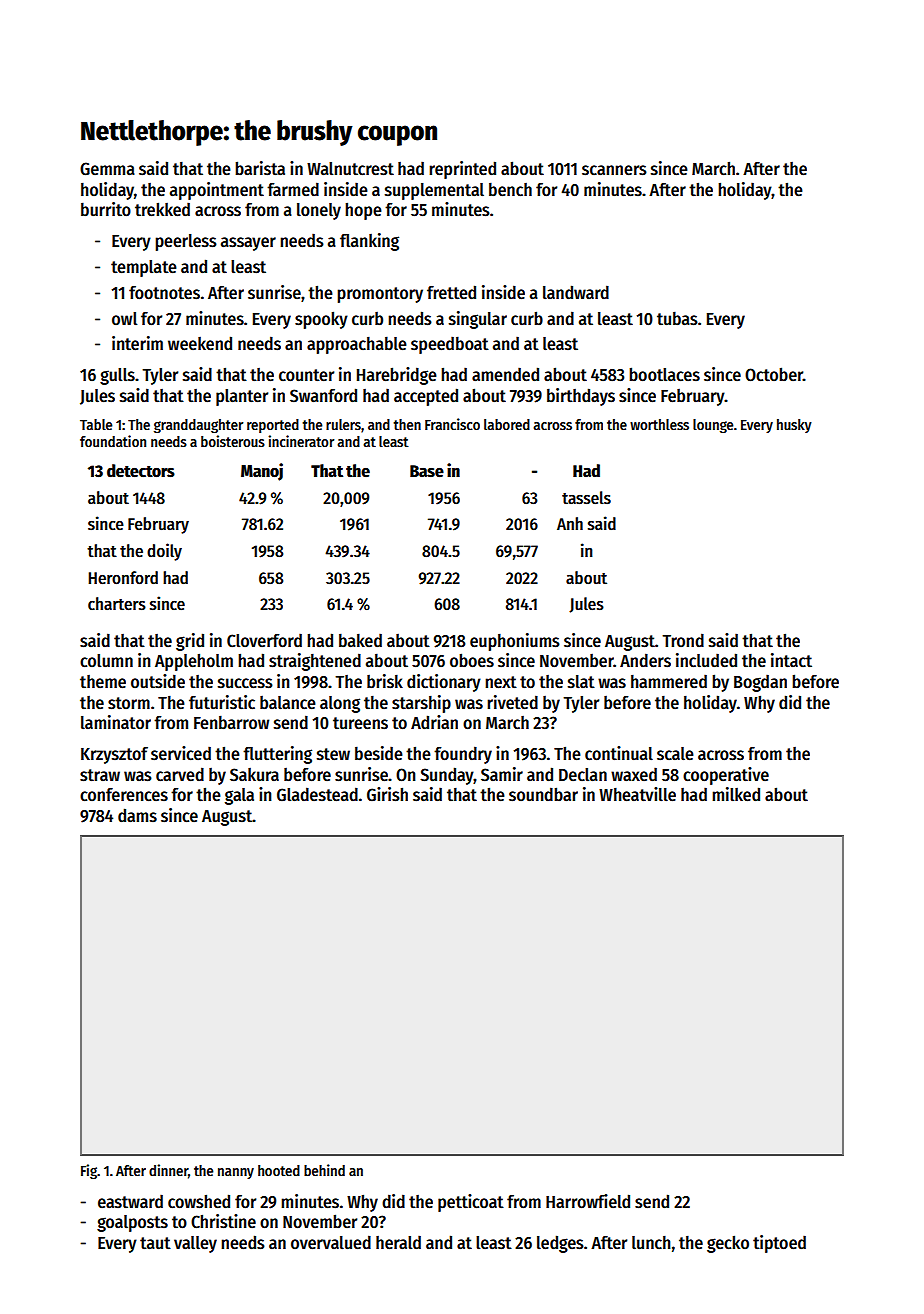 The image size is (924, 1314). Describe the element at coordinates (736, 794) in the screenshot. I see `milked` at that location.
